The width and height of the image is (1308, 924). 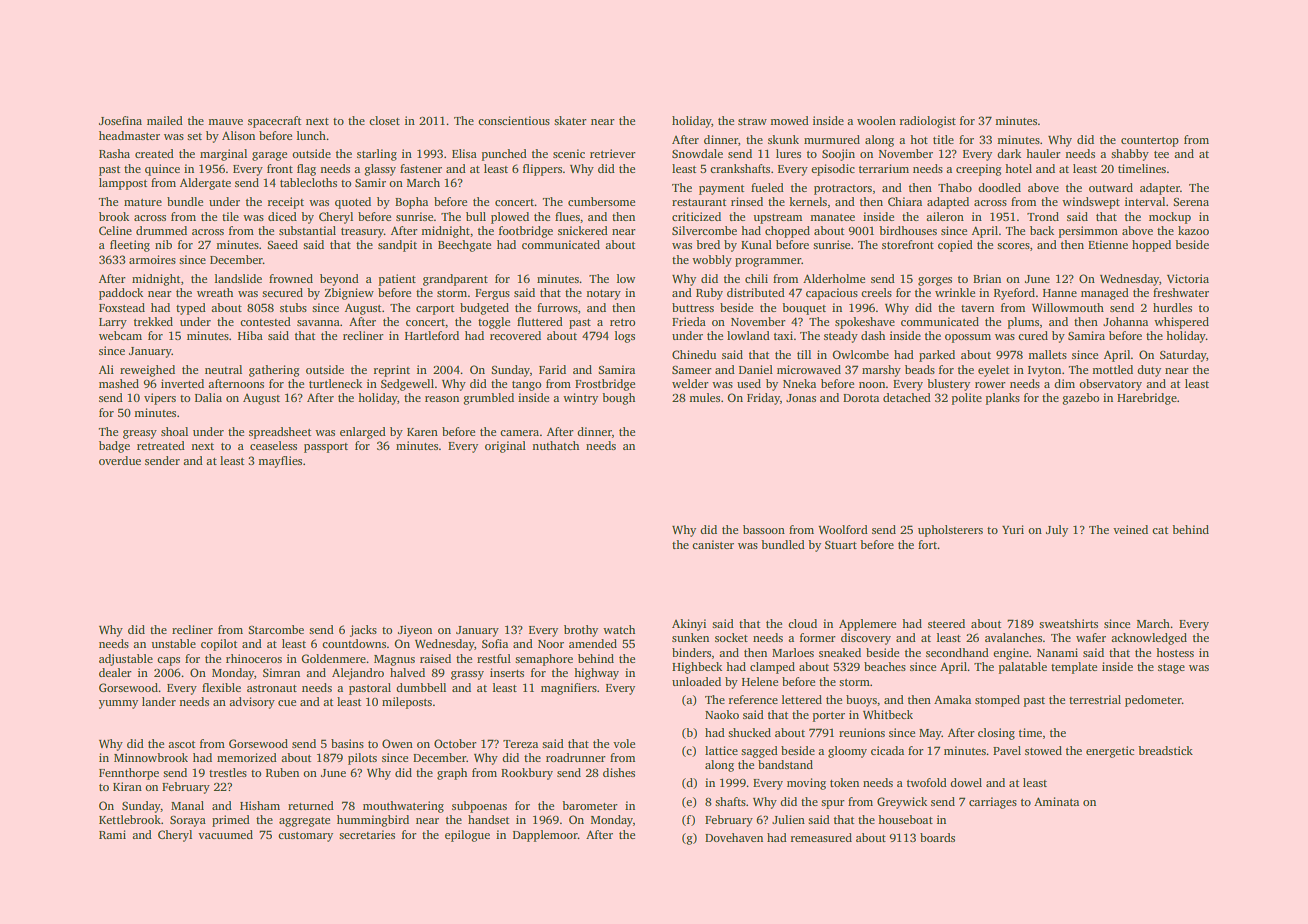 What do you see at coordinates (147, 371) in the image?
I see `reweighed` at bounding box center [147, 371].
